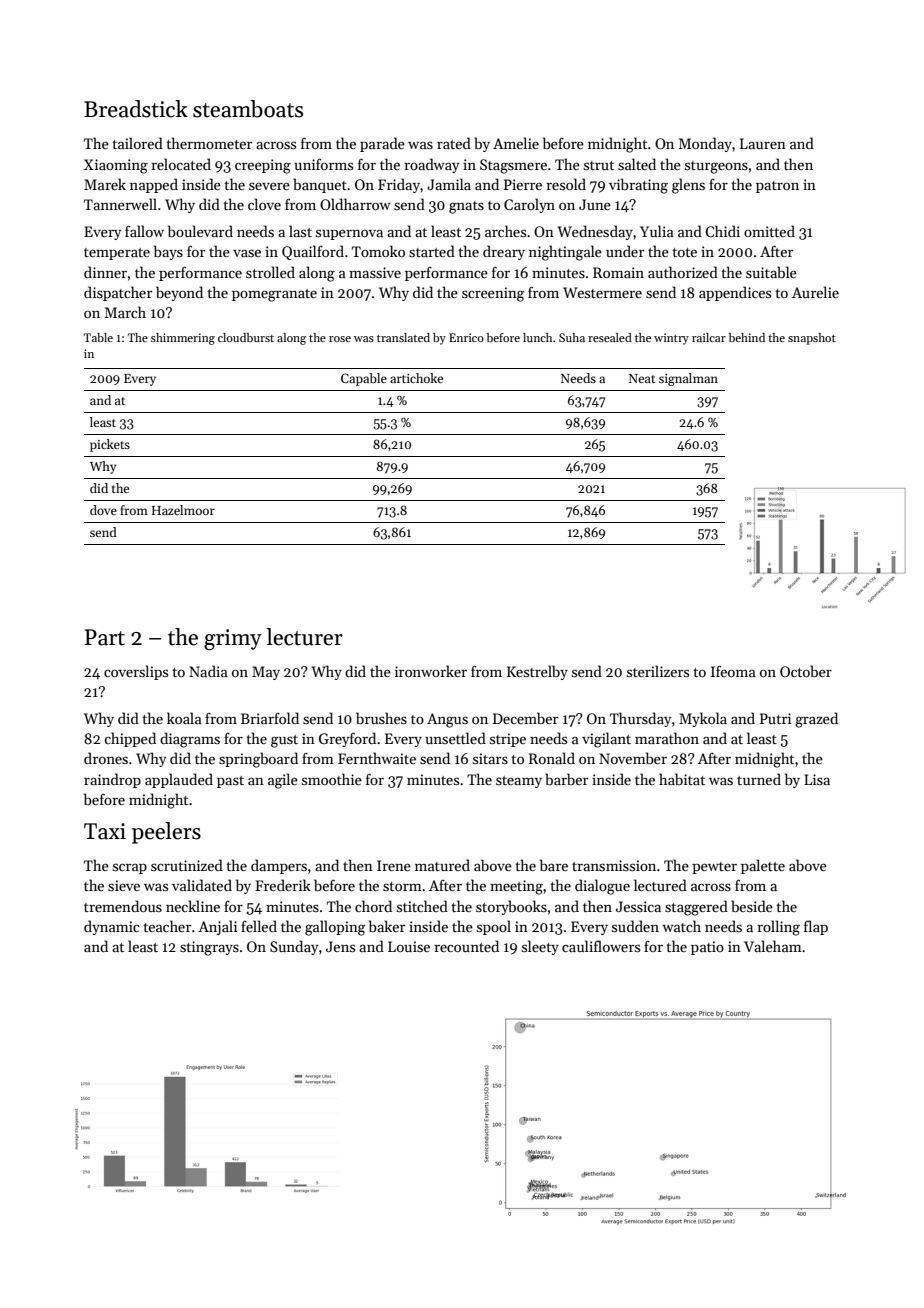  I want to click on signalman, so click(688, 379).
